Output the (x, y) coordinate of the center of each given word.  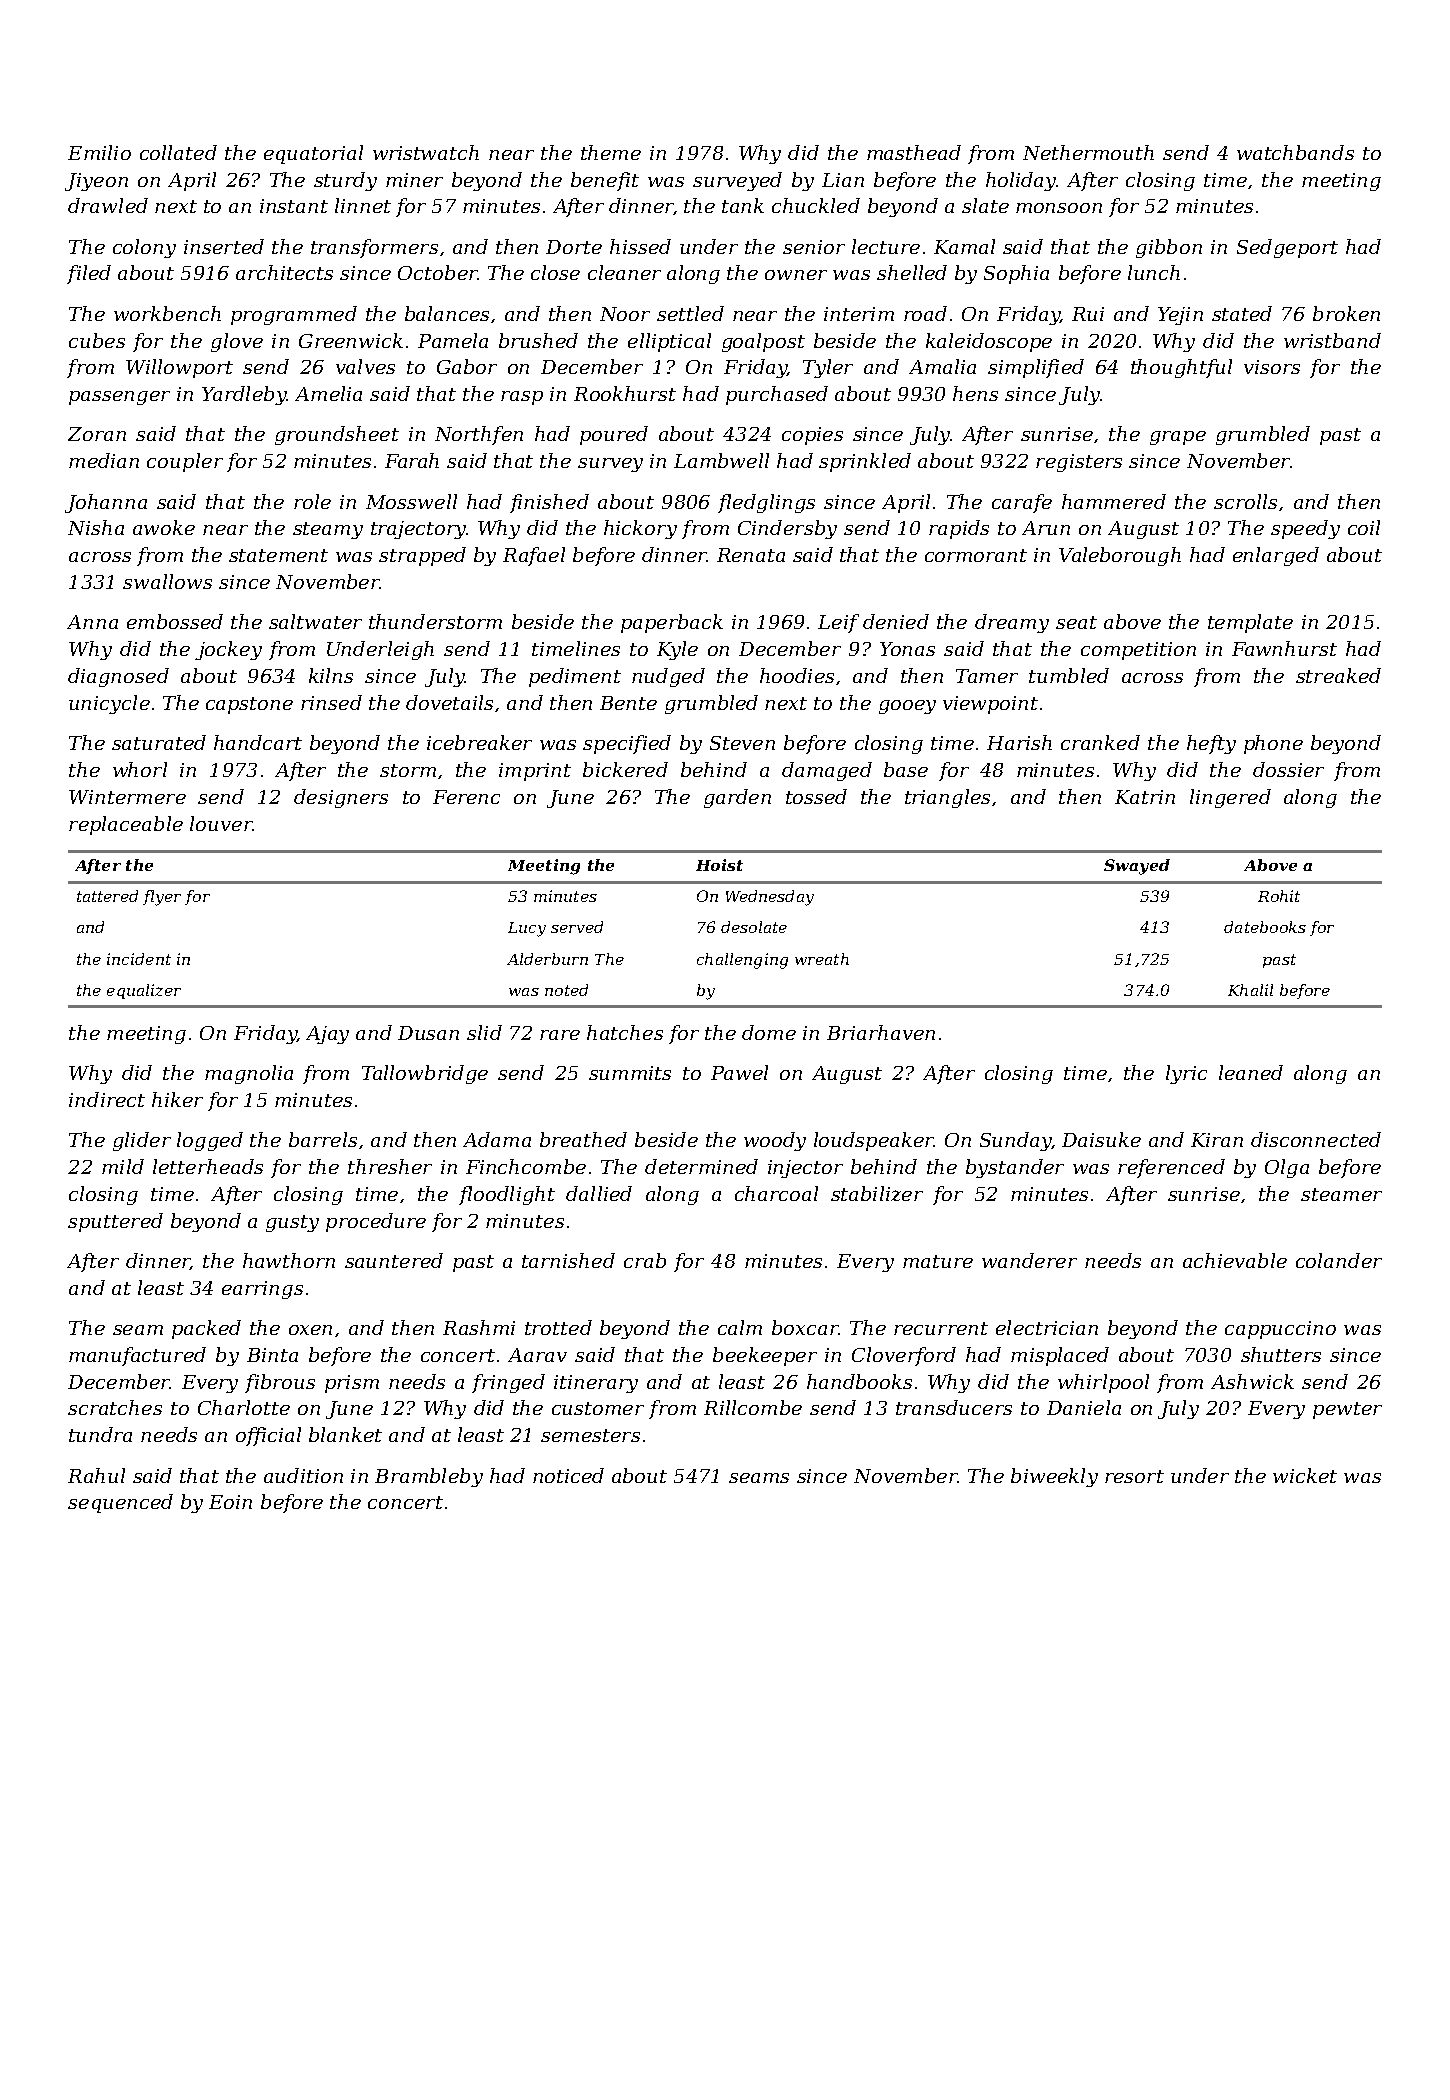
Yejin (1180, 316)
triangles (947, 798)
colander (1339, 1260)
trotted (558, 1327)
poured (614, 435)
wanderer (1029, 1260)
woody (775, 1141)
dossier (1288, 769)
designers (341, 798)
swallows (167, 581)
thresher (390, 1166)
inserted (224, 246)
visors (1272, 367)
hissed (640, 246)
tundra (100, 1434)
